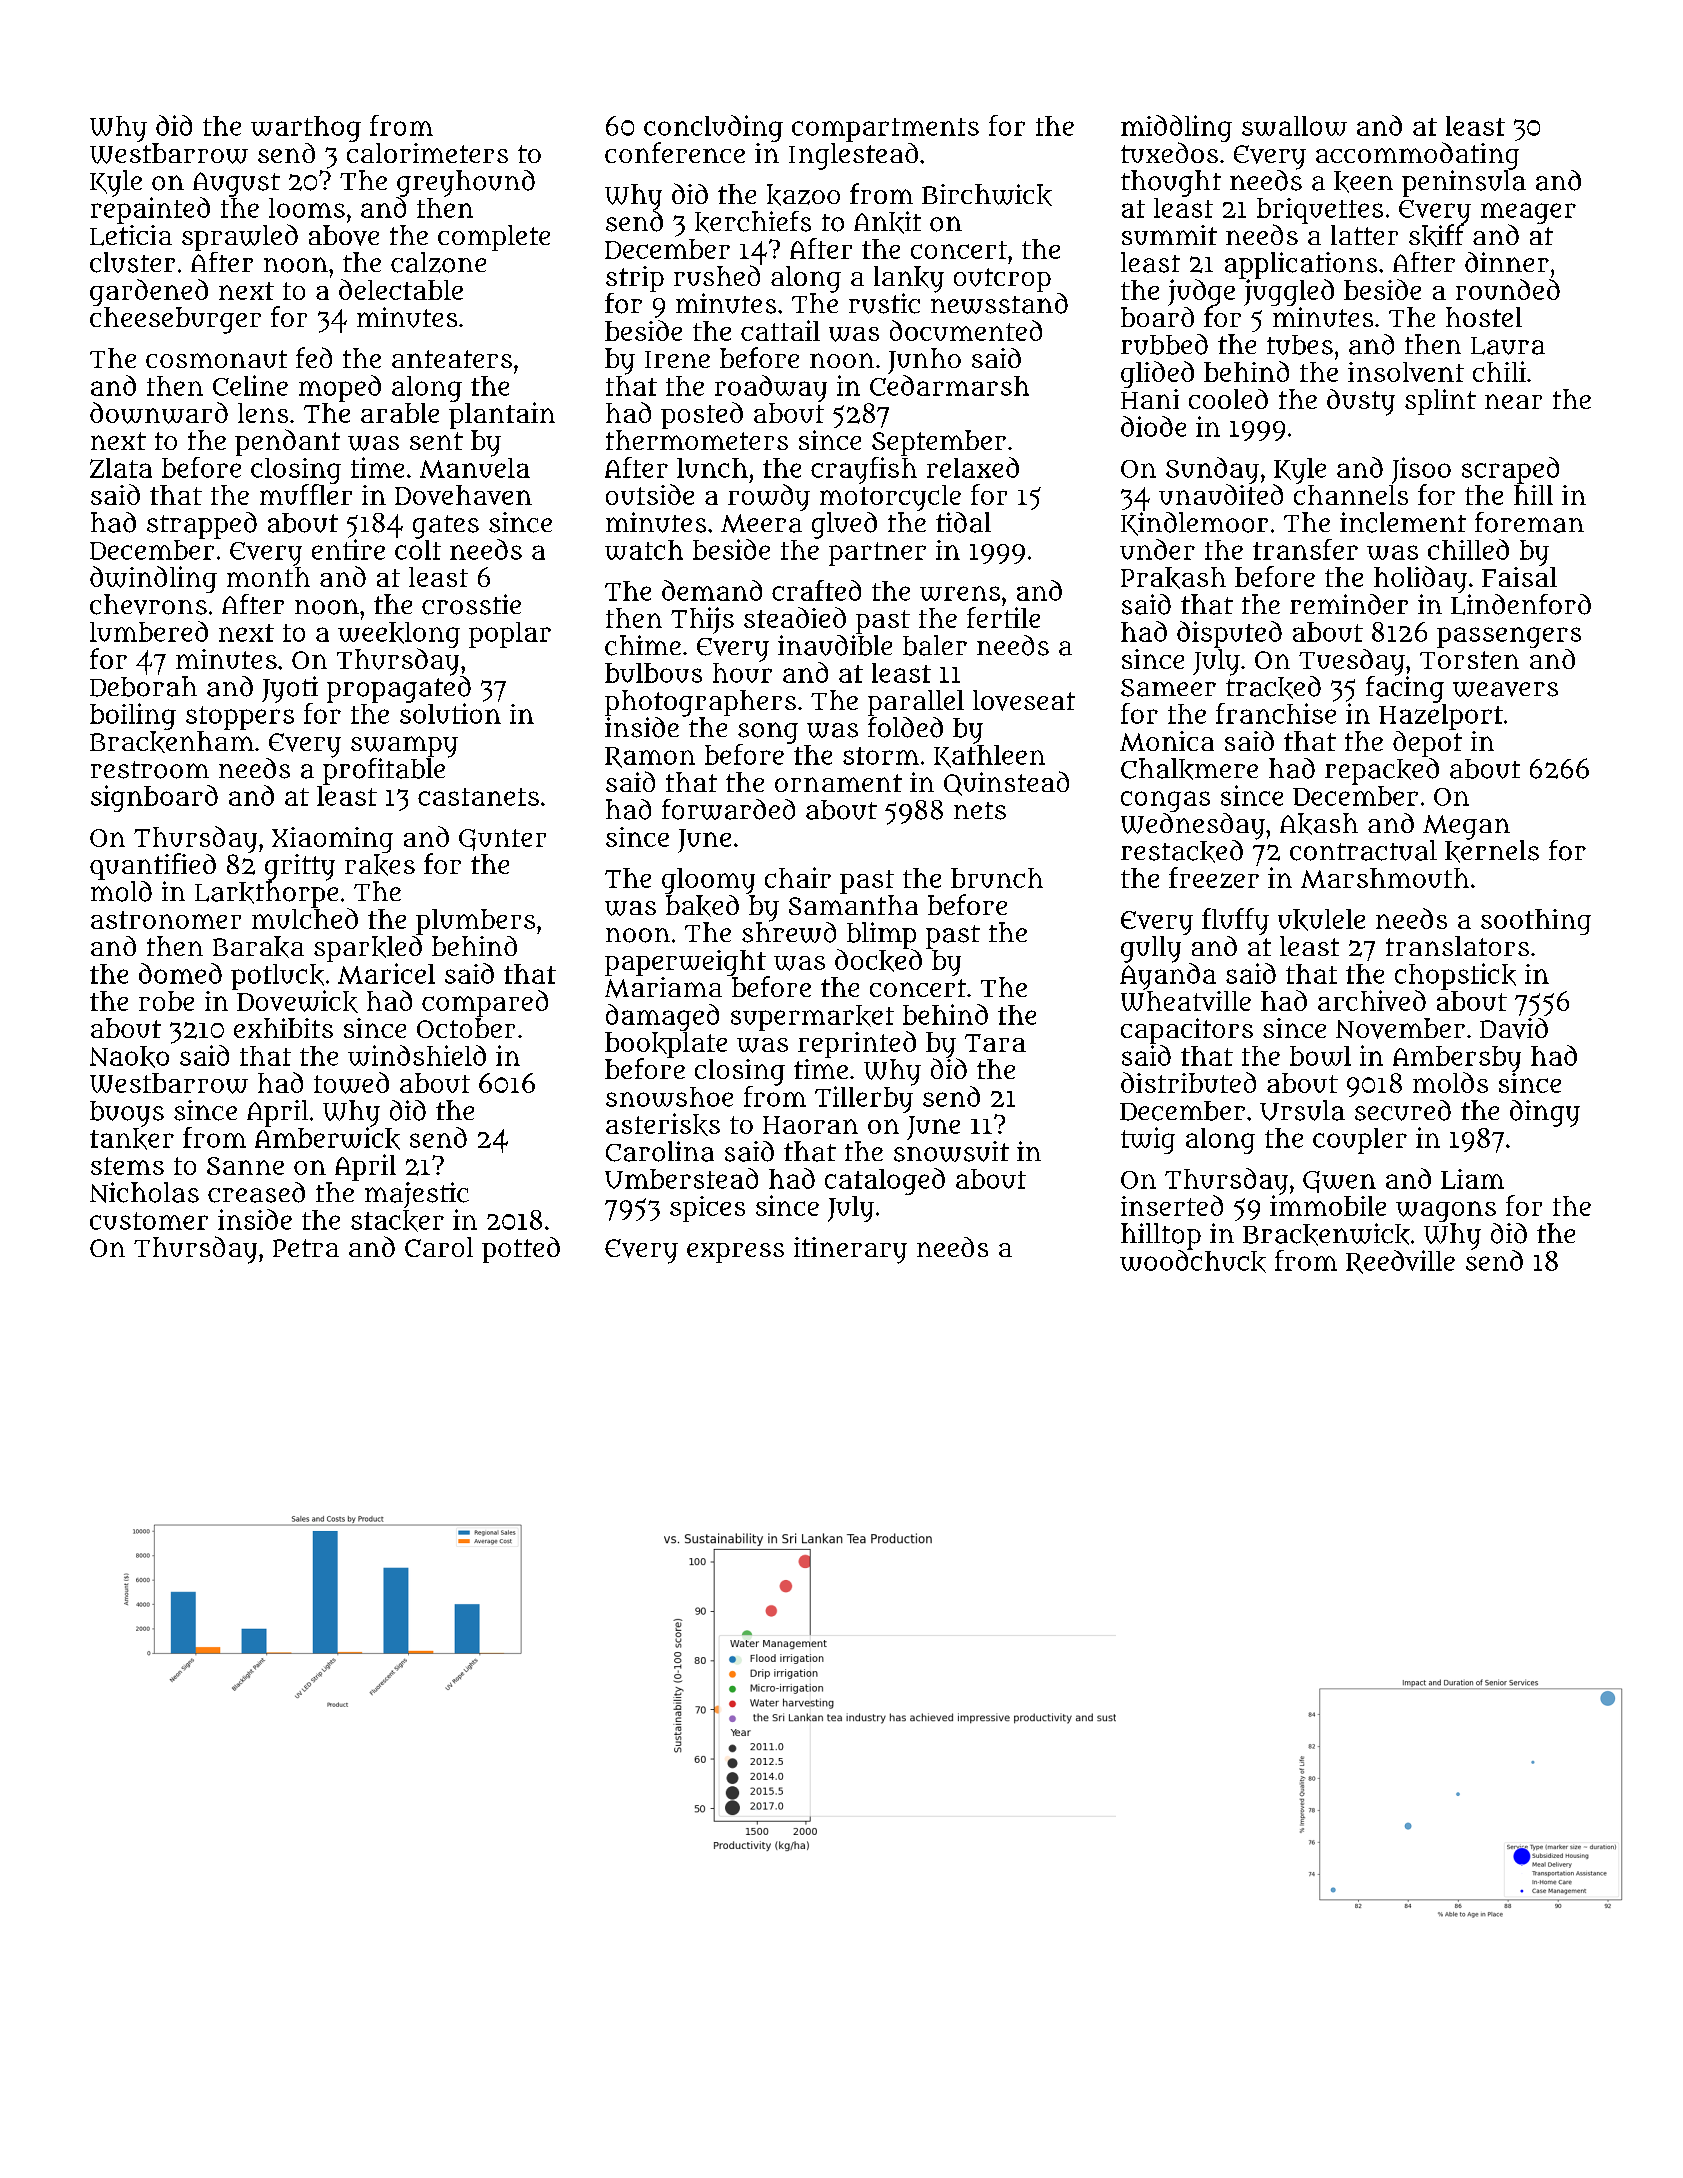 This document has width=1683, height=2178. Describe the element at coordinates (1294, 126) in the document. I see `swallow` at that location.
